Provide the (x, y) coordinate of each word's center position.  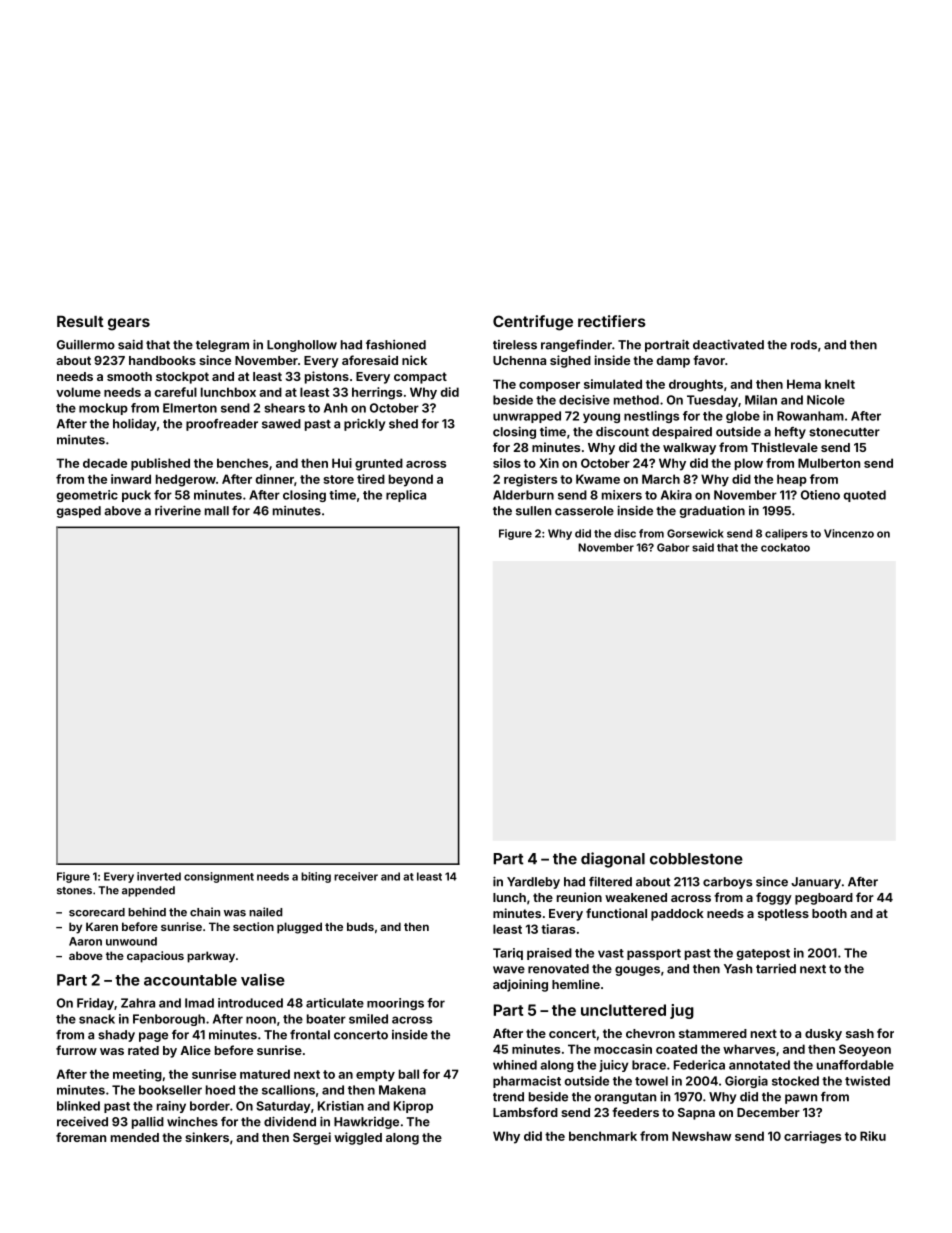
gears (129, 324)
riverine (178, 510)
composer (549, 387)
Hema (804, 384)
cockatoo (785, 547)
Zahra (138, 1003)
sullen (533, 511)
